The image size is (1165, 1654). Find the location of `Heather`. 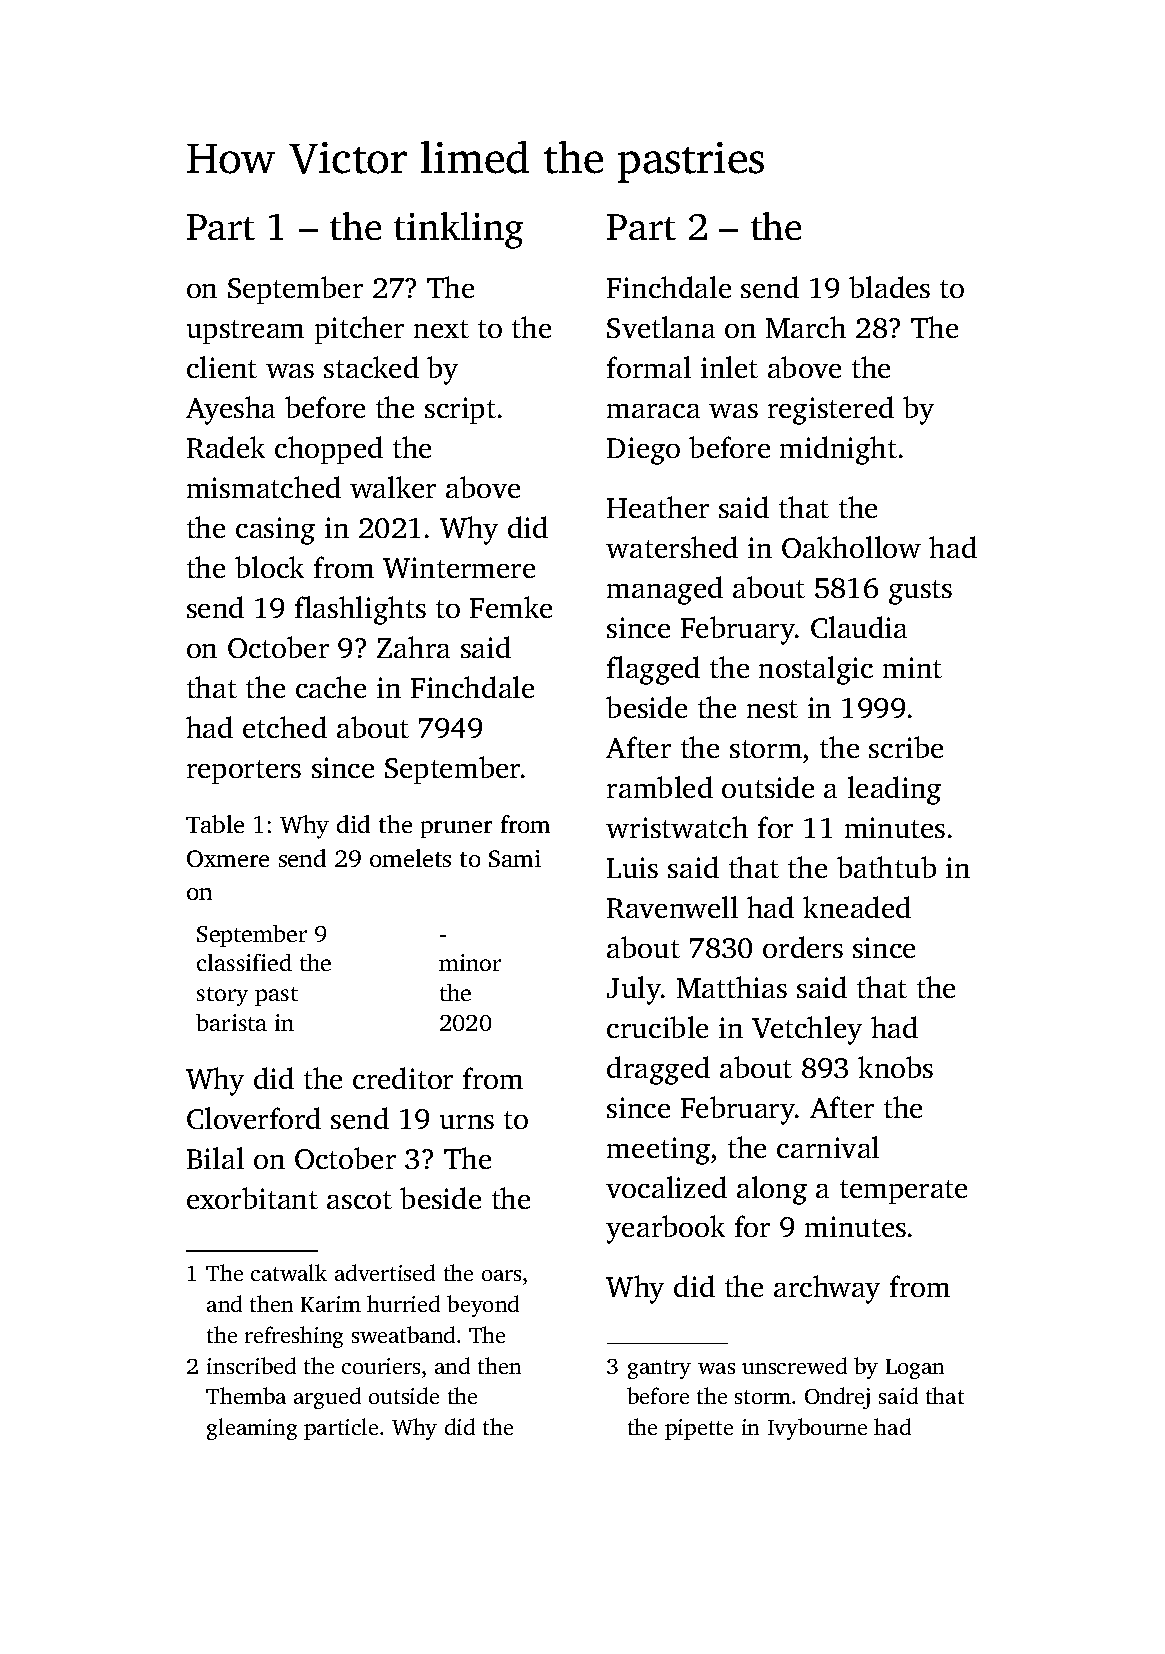

Heather is located at coordinates (658, 507).
